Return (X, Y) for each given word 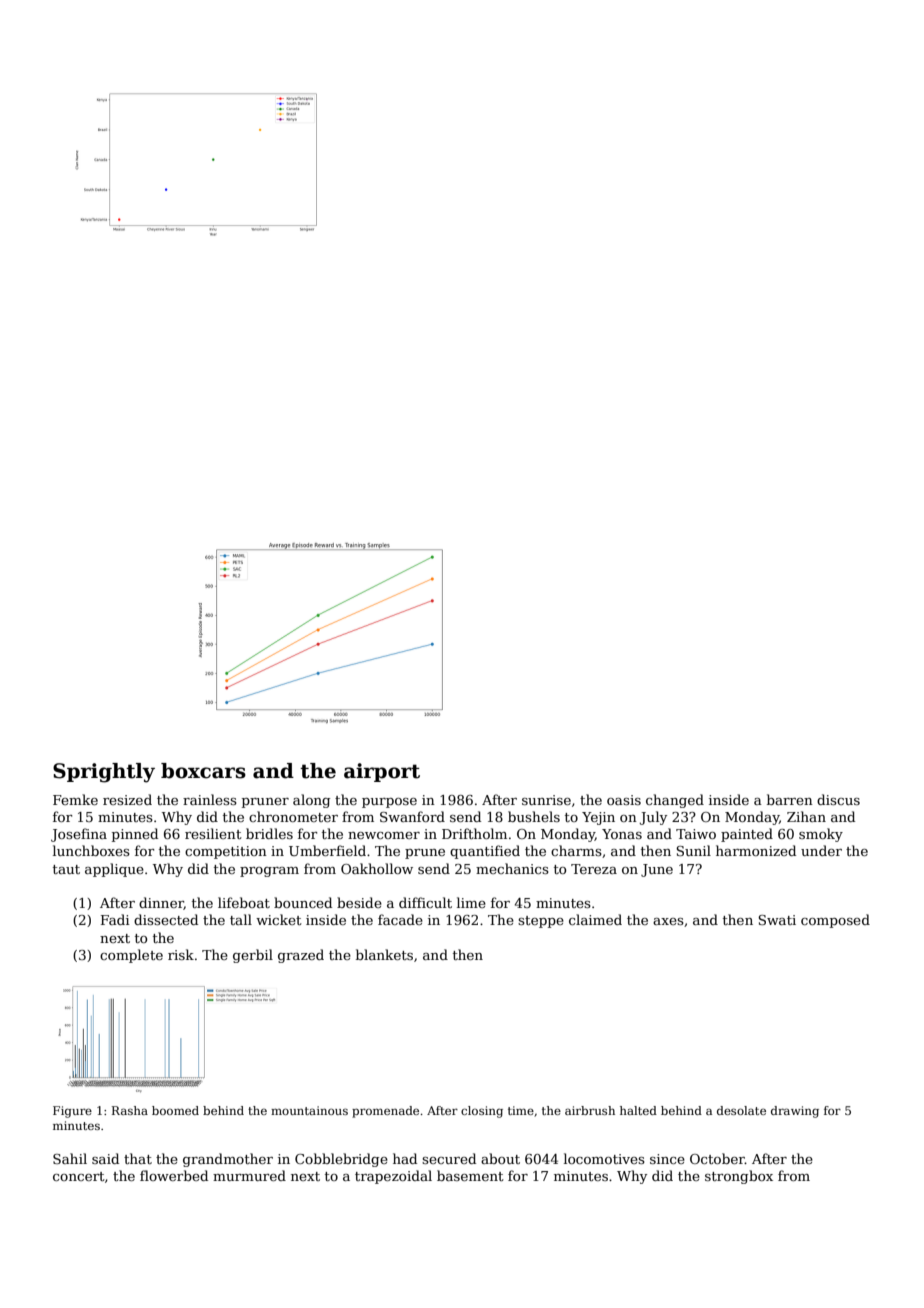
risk (181, 954)
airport (382, 772)
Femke (75, 799)
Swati (777, 920)
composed (835, 921)
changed (675, 801)
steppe (541, 922)
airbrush (590, 1110)
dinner (161, 903)
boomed (175, 1110)
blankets (384, 954)
